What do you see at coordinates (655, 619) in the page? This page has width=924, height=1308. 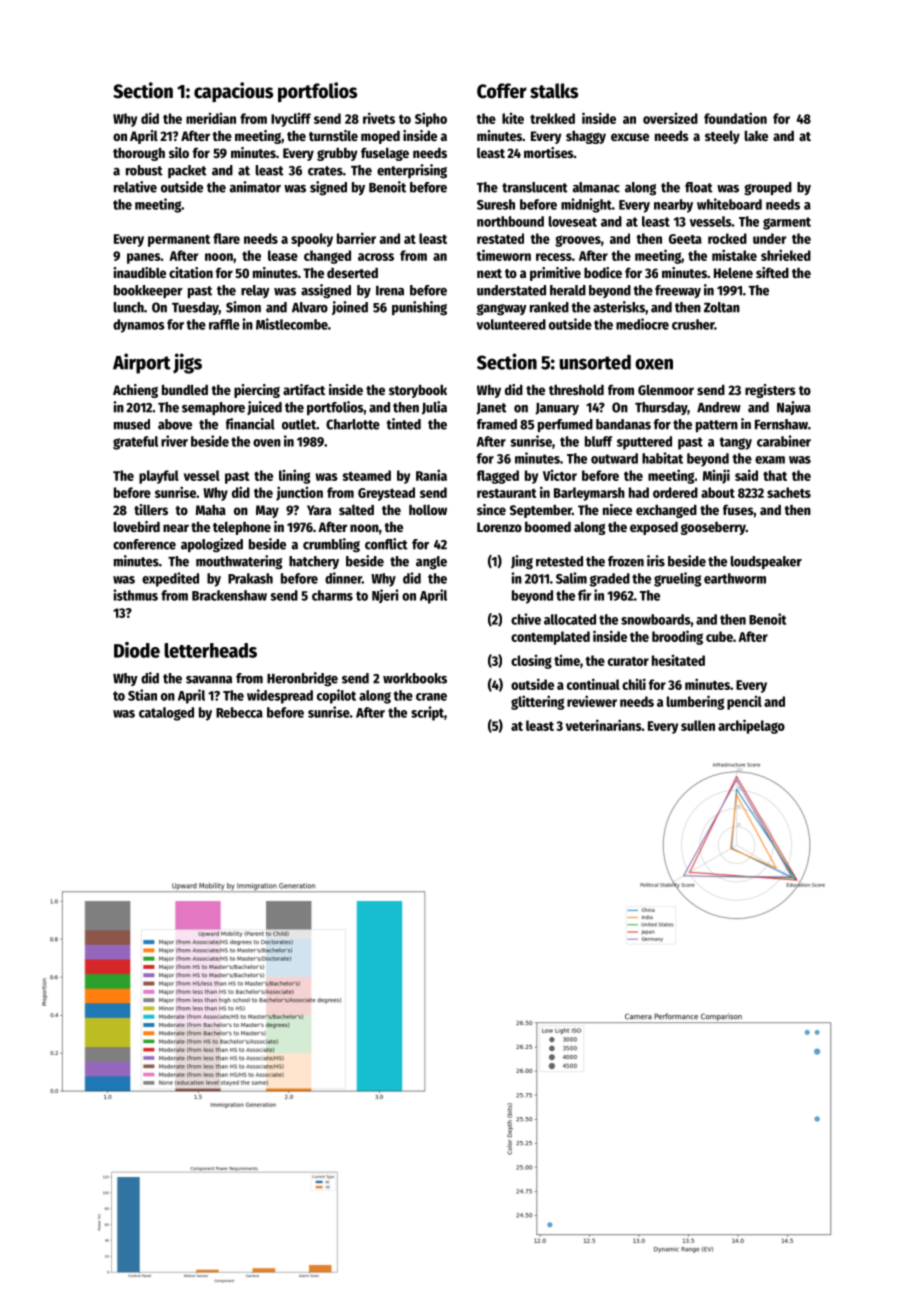 I see `snowboards` at bounding box center [655, 619].
